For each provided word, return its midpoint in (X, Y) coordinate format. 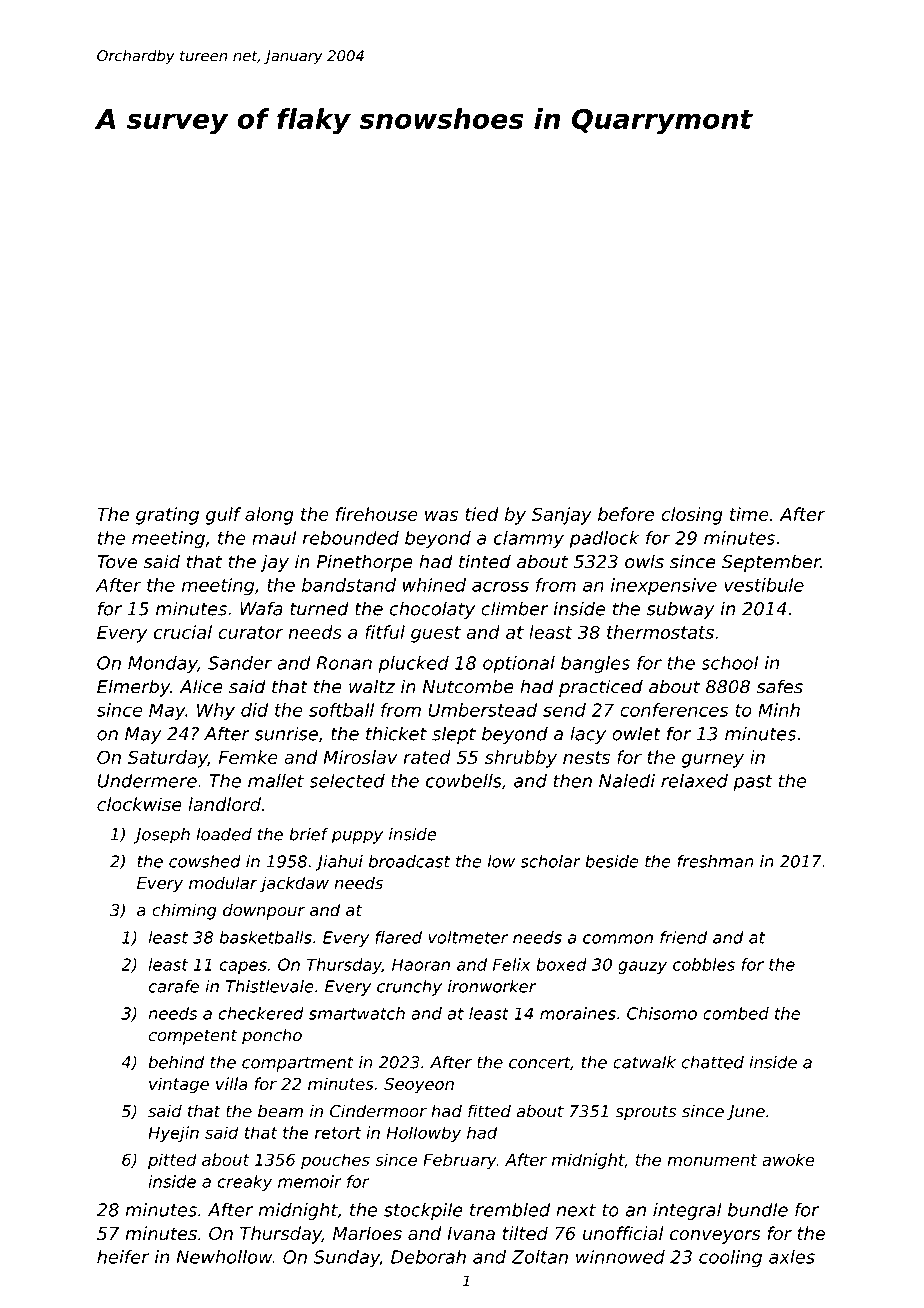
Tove (117, 562)
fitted (489, 1111)
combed (736, 1013)
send (564, 710)
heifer (123, 1257)
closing (692, 516)
